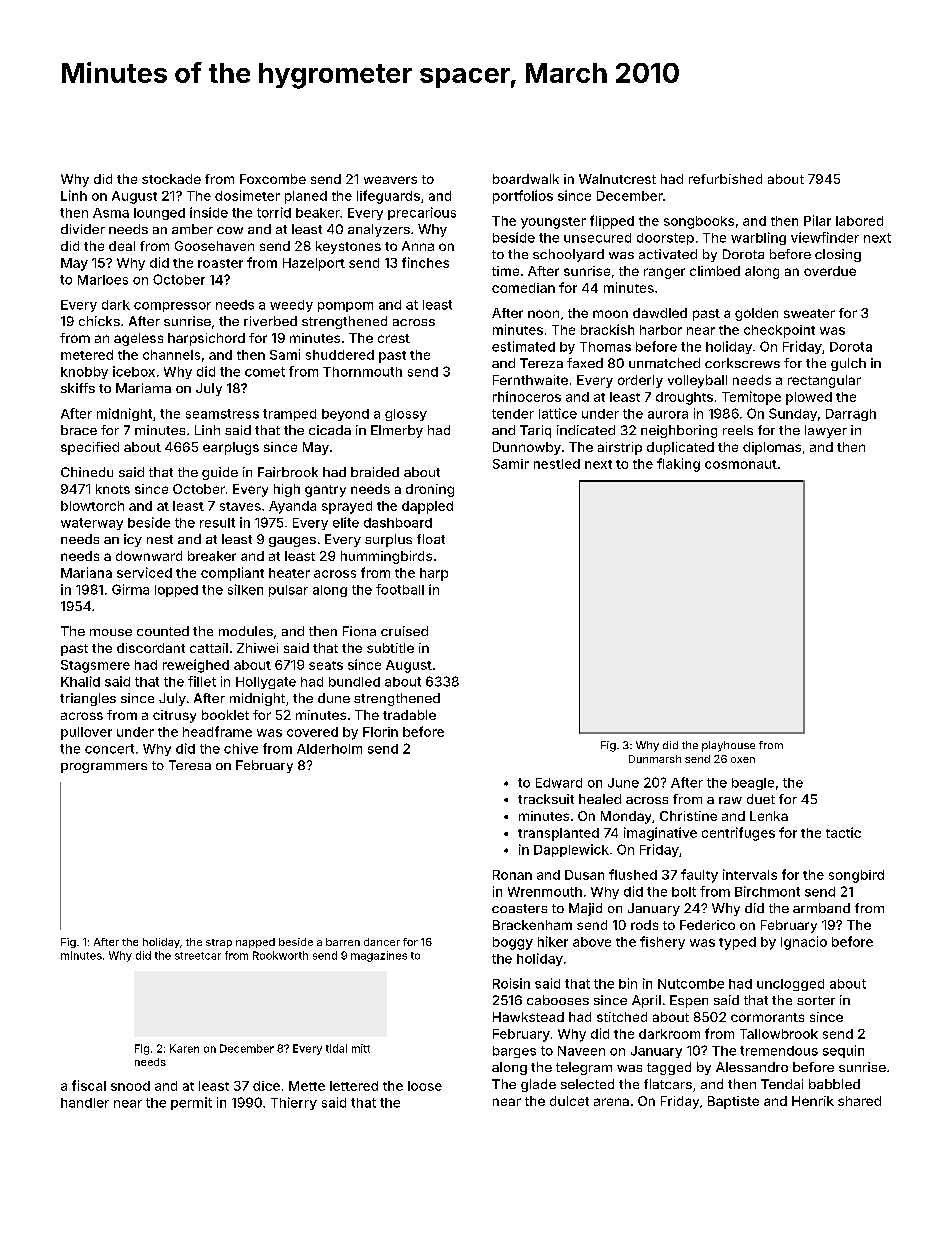 This page has width=952, height=1233. What do you see at coordinates (382, 942) in the page?
I see `dancer` at bounding box center [382, 942].
